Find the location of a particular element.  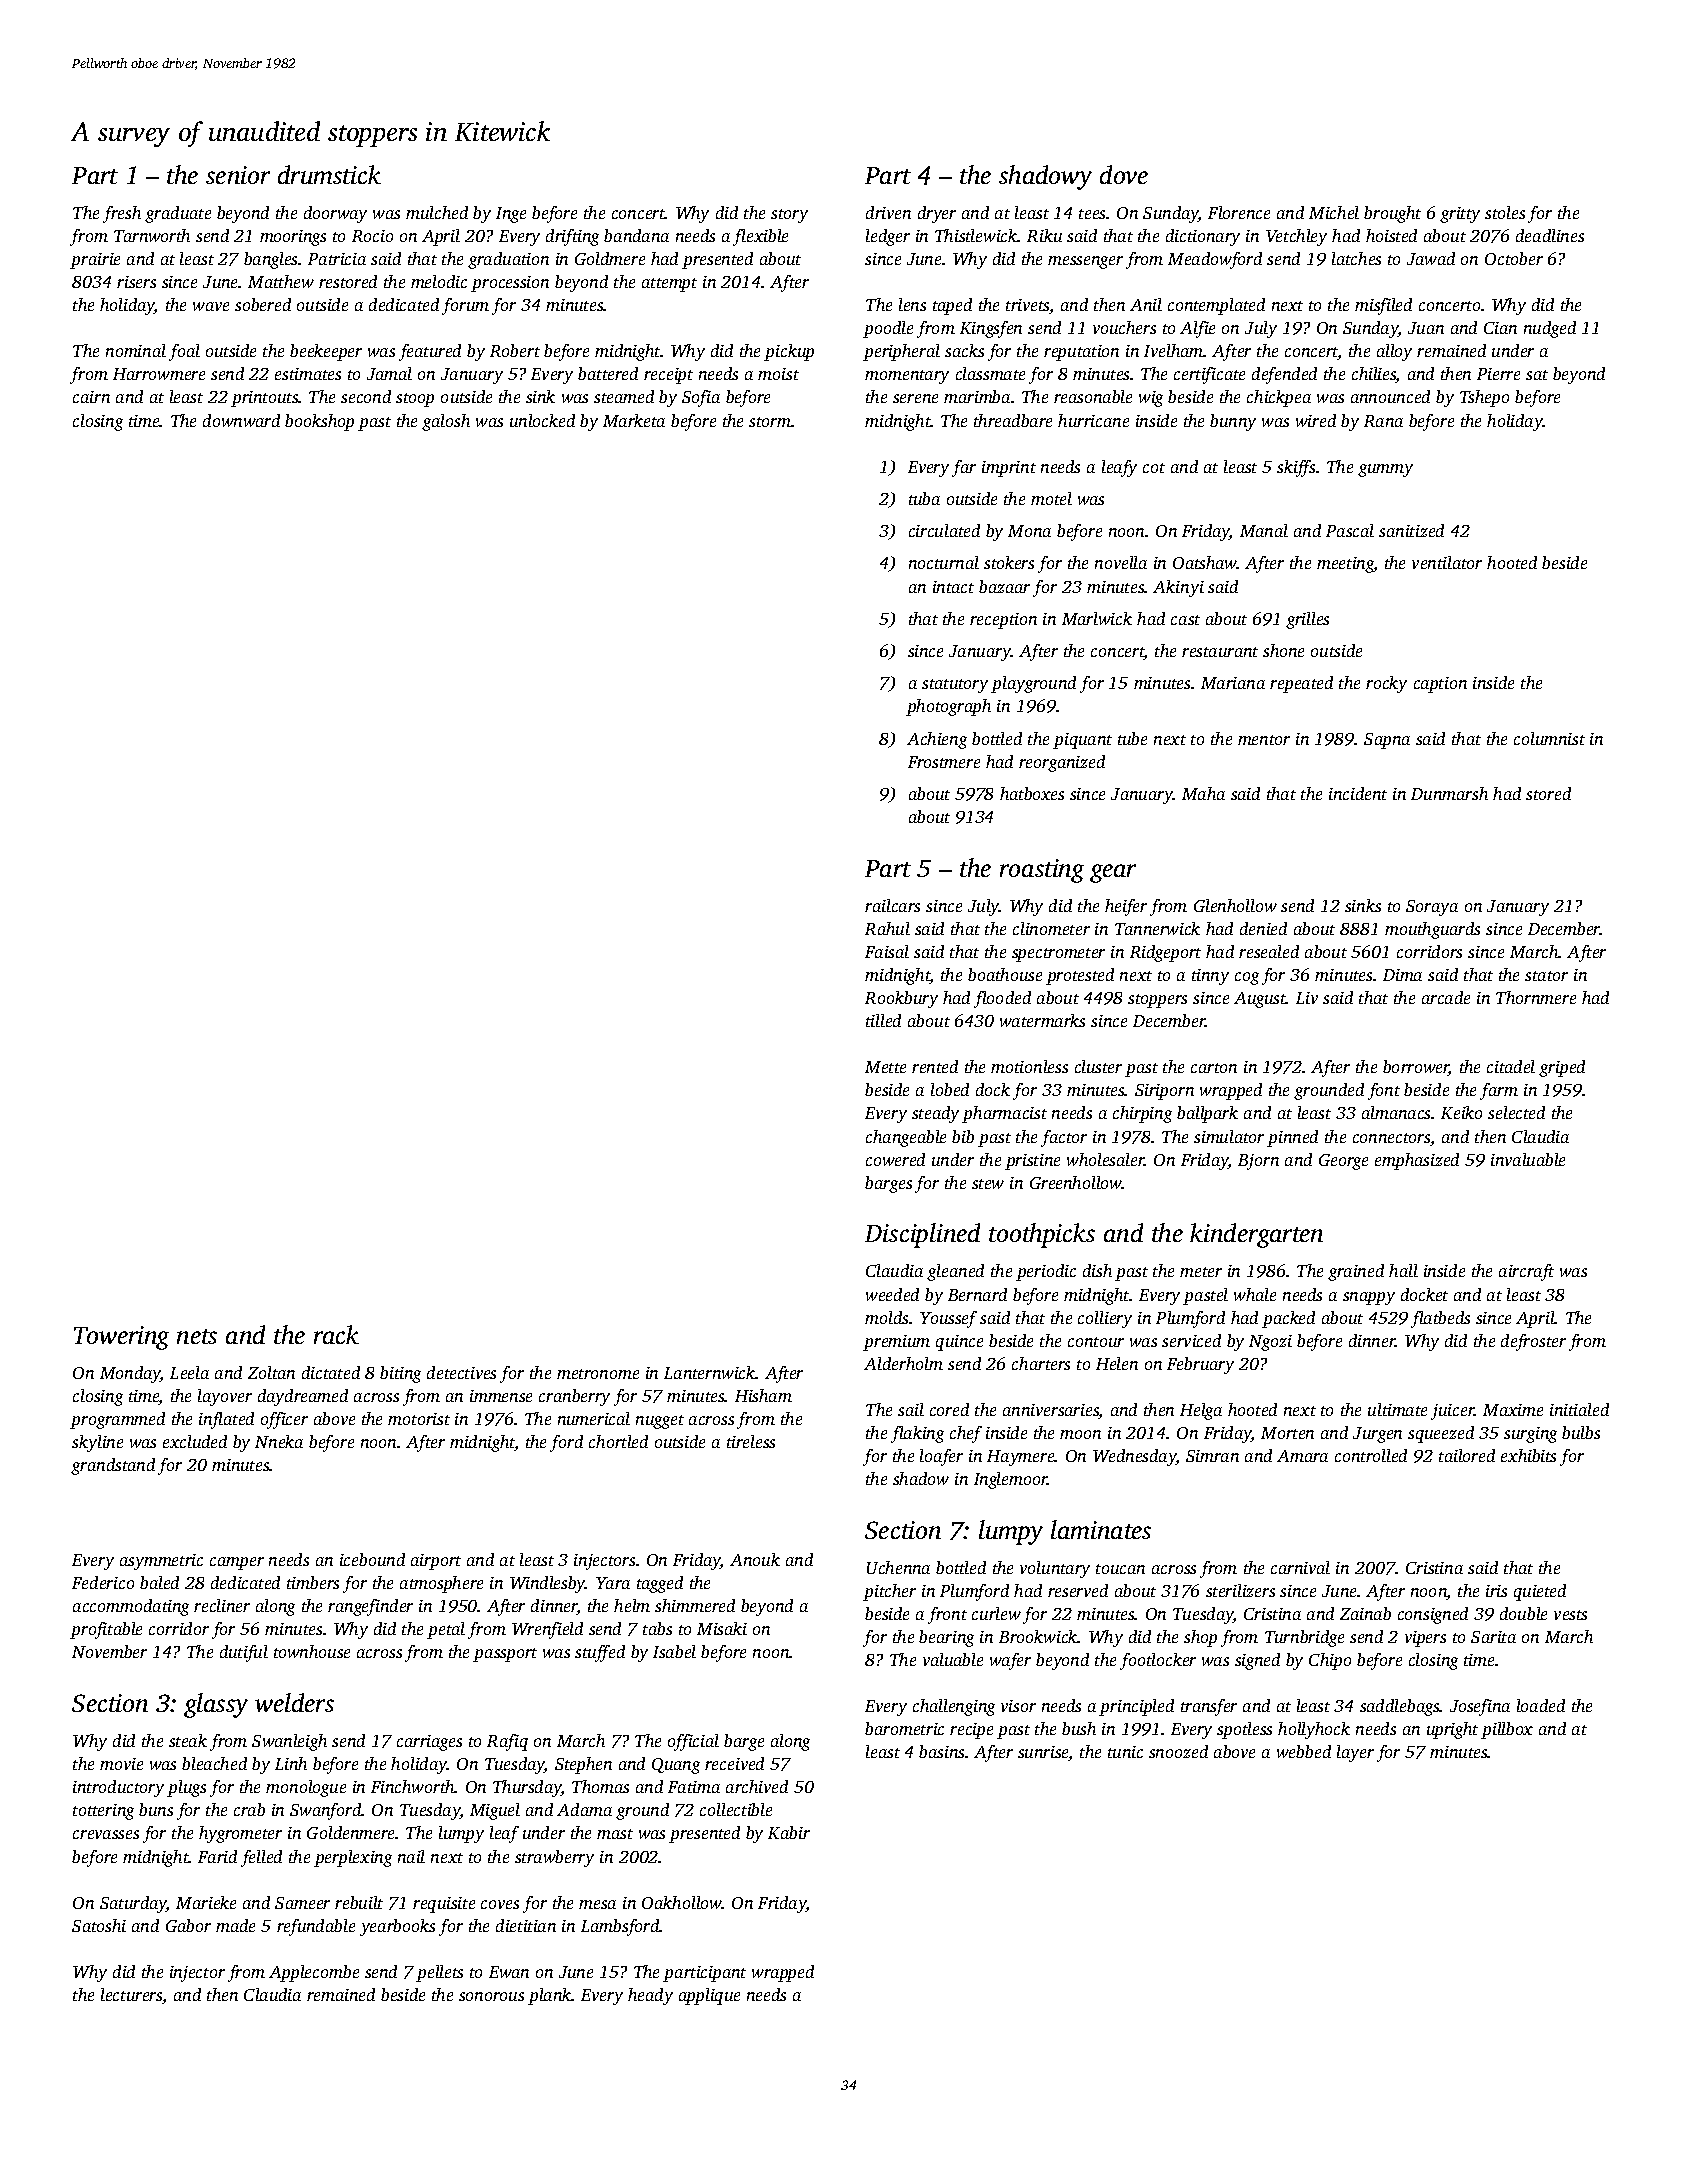

statutory is located at coordinates (955, 686).
